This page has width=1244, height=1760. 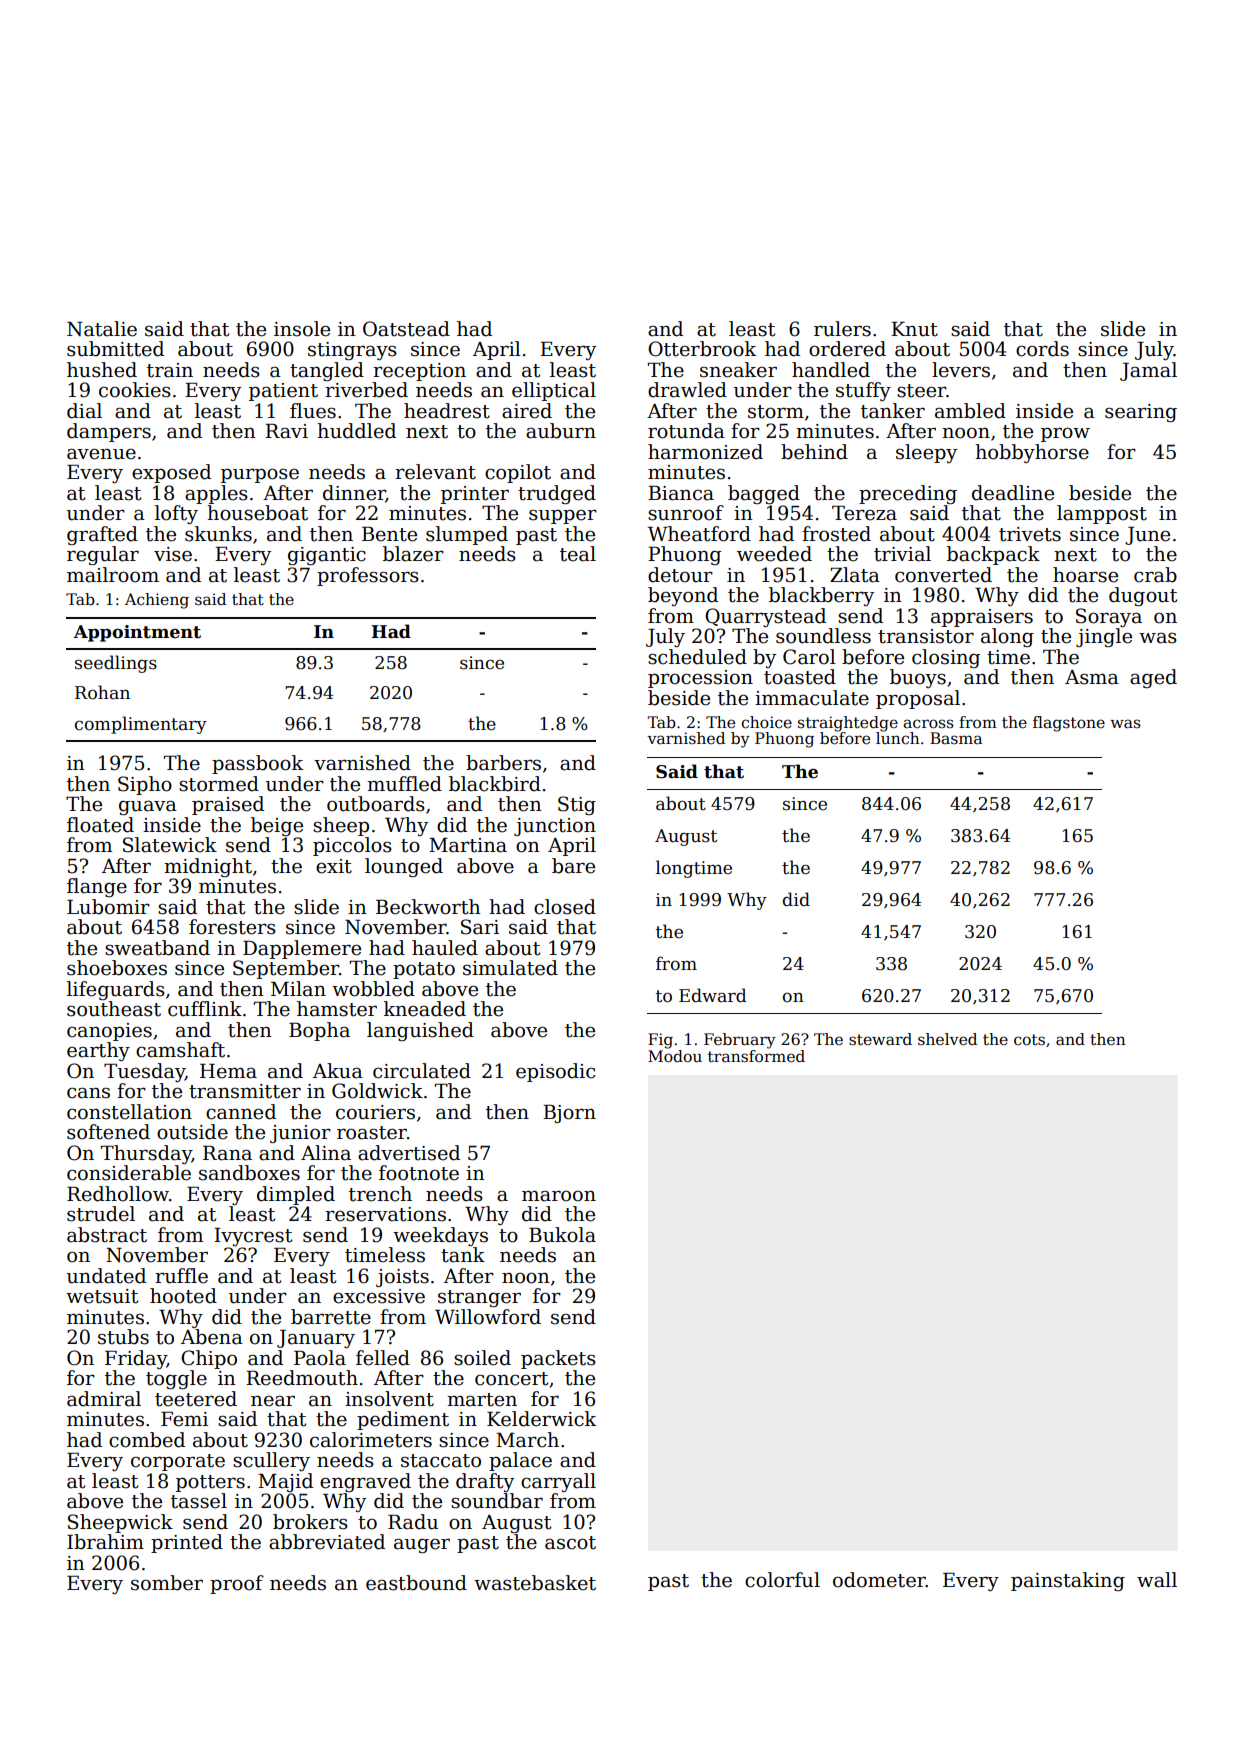 I want to click on somber, so click(x=167, y=1583).
